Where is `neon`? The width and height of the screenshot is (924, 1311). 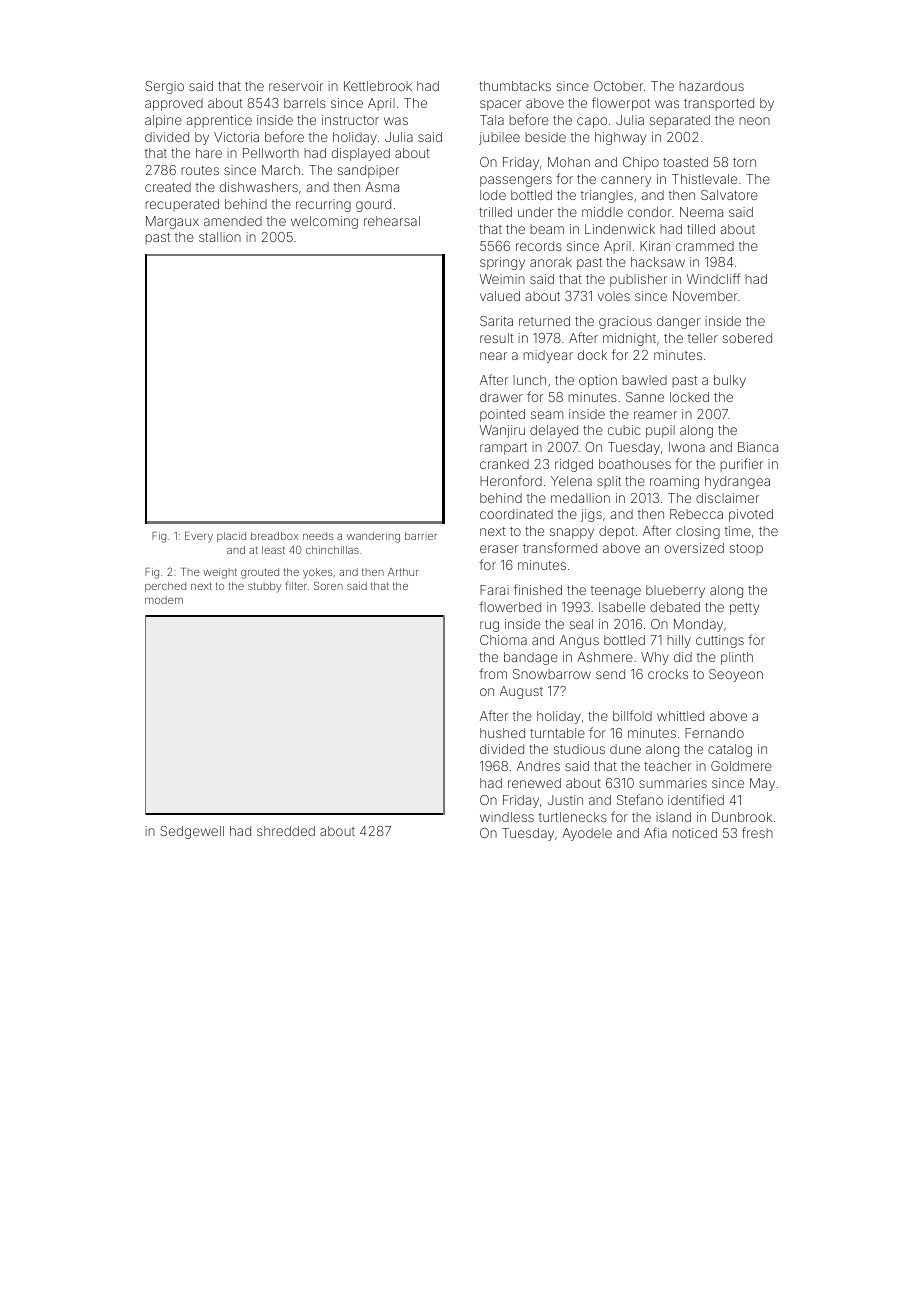
neon is located at coordinates (754, 121).
